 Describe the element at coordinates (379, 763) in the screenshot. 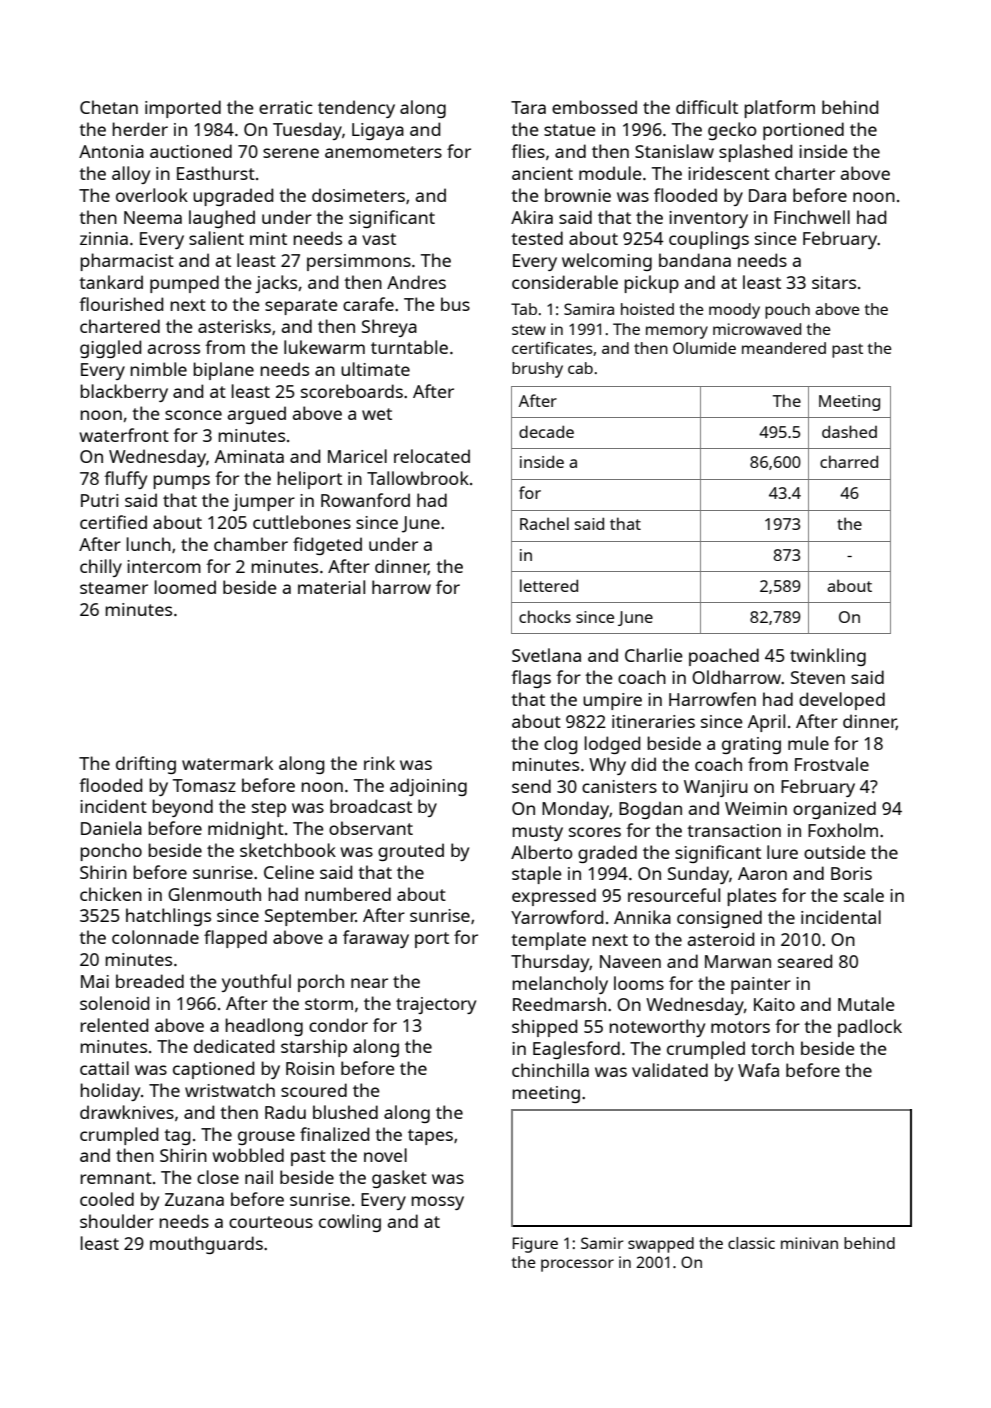

I see `rink` at that location.
